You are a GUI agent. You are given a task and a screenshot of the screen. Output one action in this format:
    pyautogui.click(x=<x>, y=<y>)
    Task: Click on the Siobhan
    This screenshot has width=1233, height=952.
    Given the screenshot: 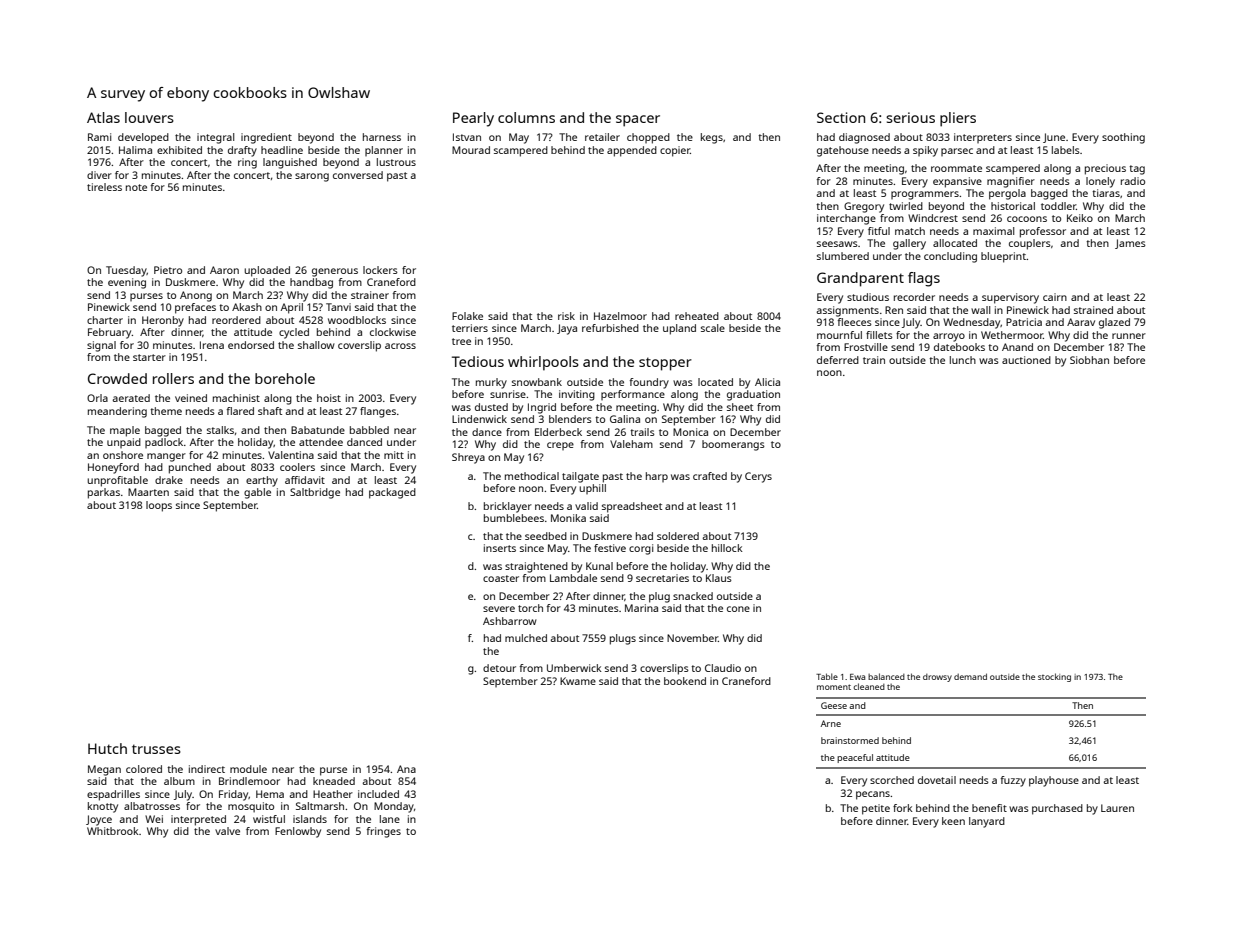 What is the action you would take?
    pyautogui.click(x=1089, y=360)
